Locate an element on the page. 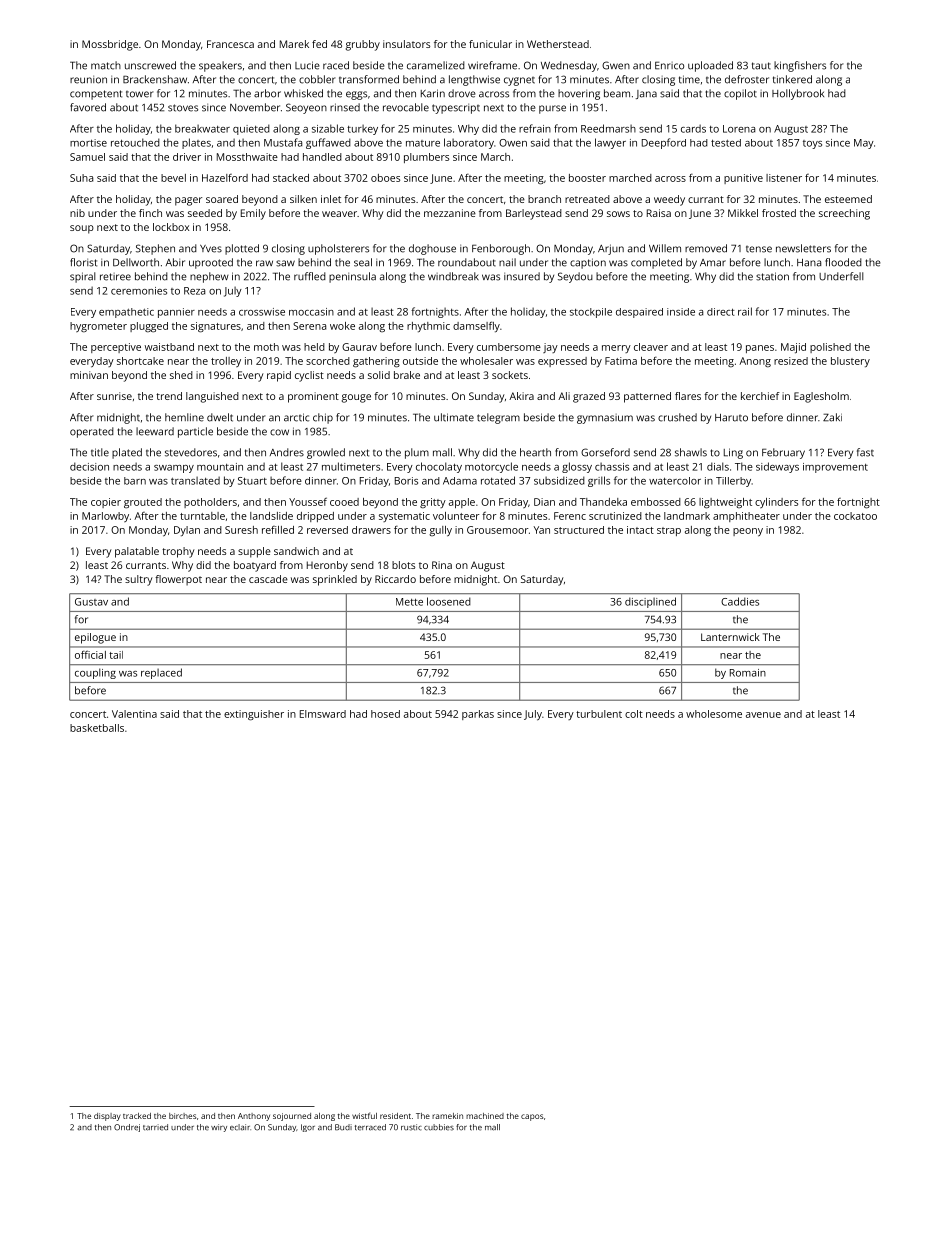 The image size is (952, 1233). blustery is located at coordinates (850, 362).
